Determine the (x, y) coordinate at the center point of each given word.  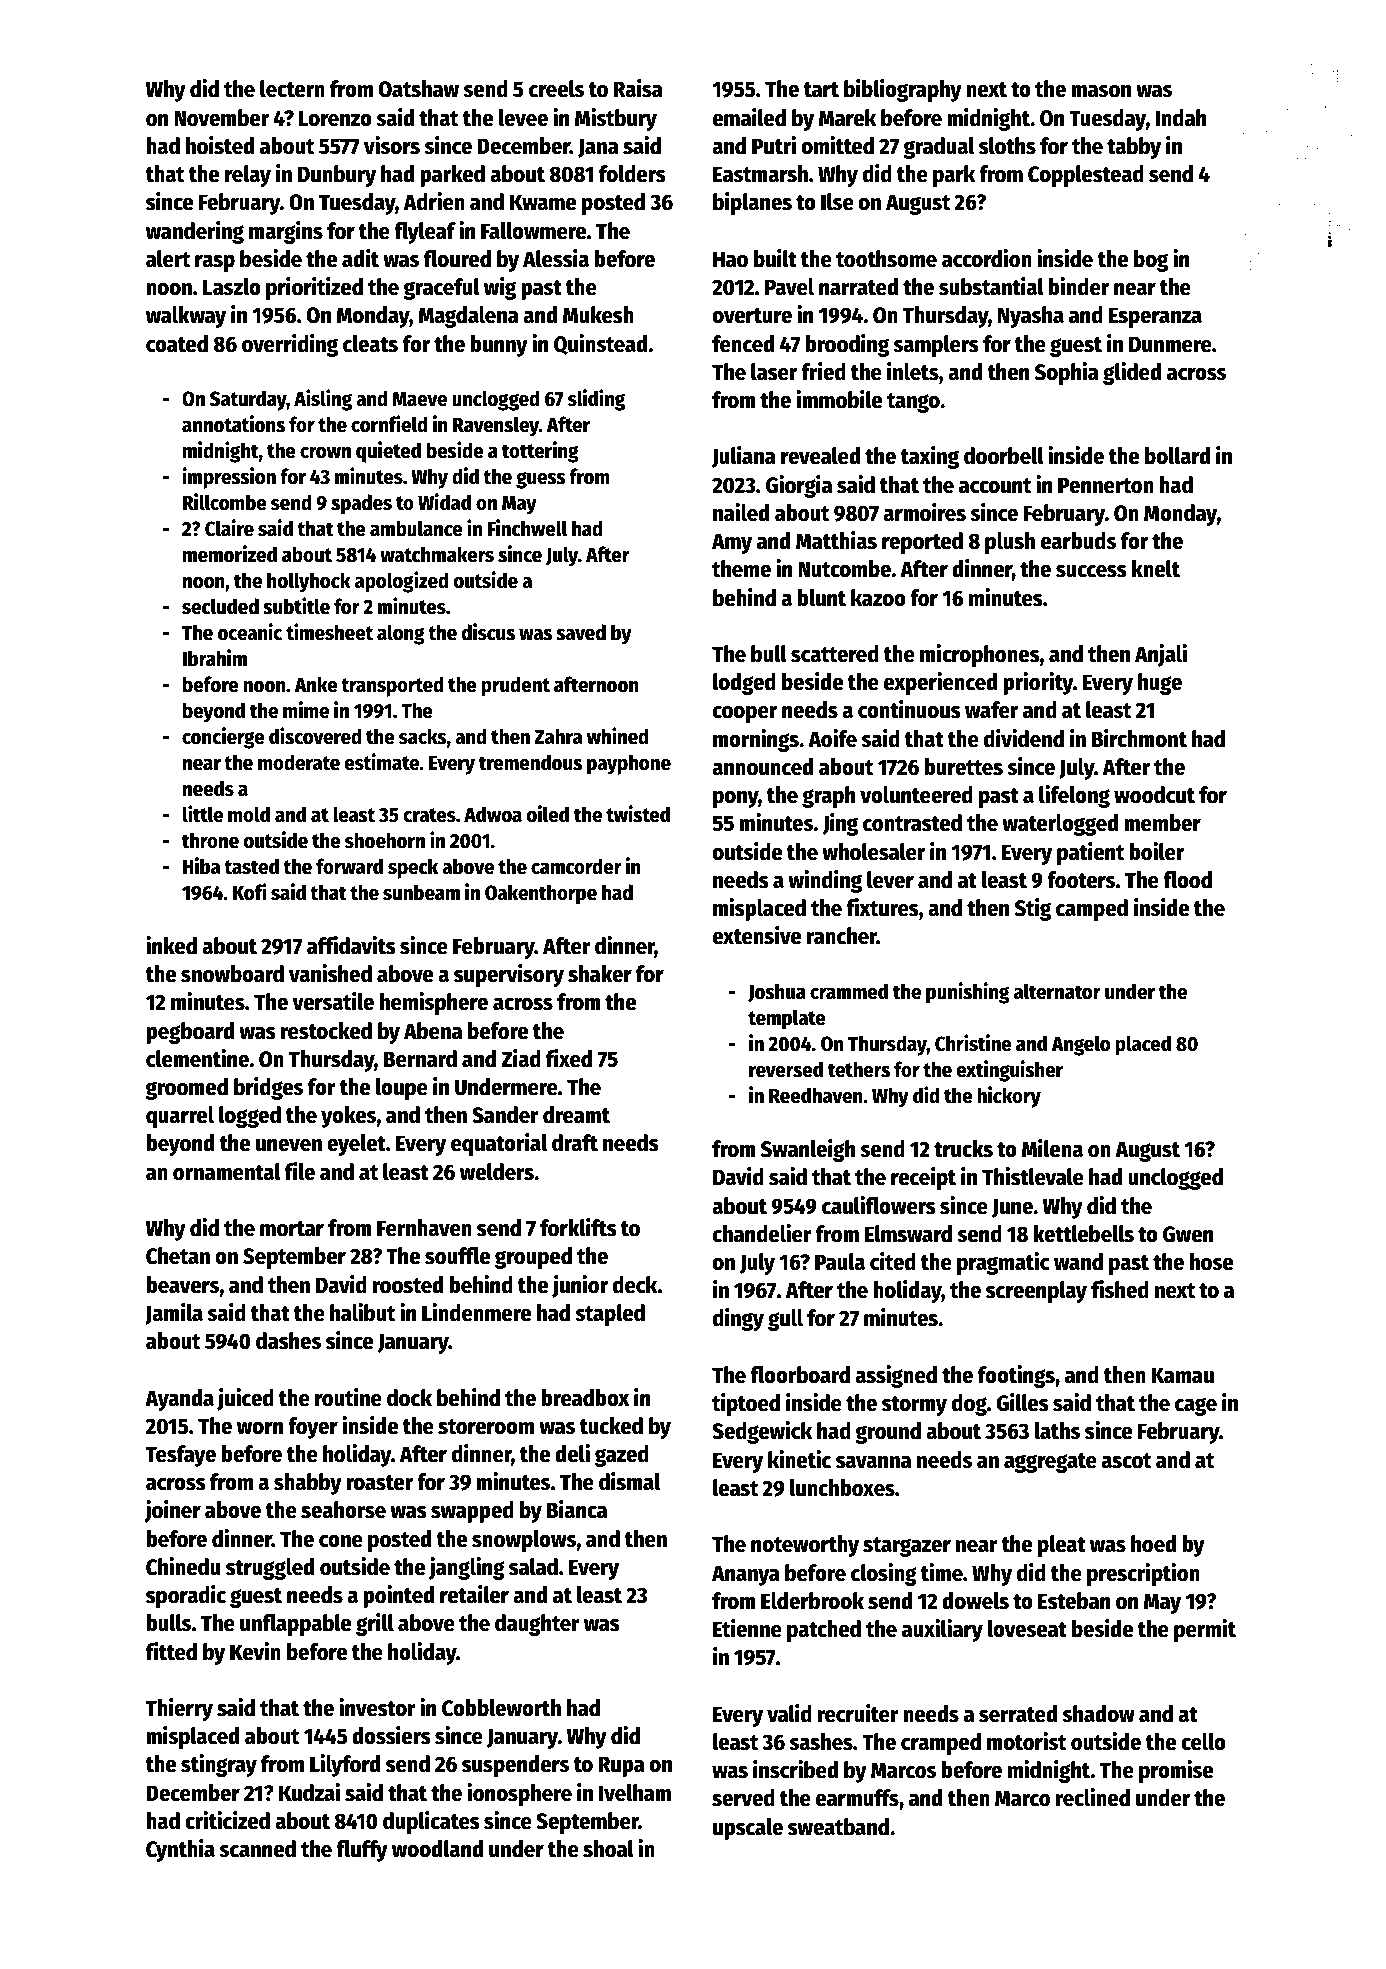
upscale (748, 1829)
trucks (963, 1149)
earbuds (1078, 541)
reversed (786, 1069)
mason (1101, 91)
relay (248, 176)
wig (500, 288)
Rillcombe (225, 502)
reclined (1093, 1797)
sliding (596, 400)
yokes (348, 1117)
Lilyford (345, 1765)
